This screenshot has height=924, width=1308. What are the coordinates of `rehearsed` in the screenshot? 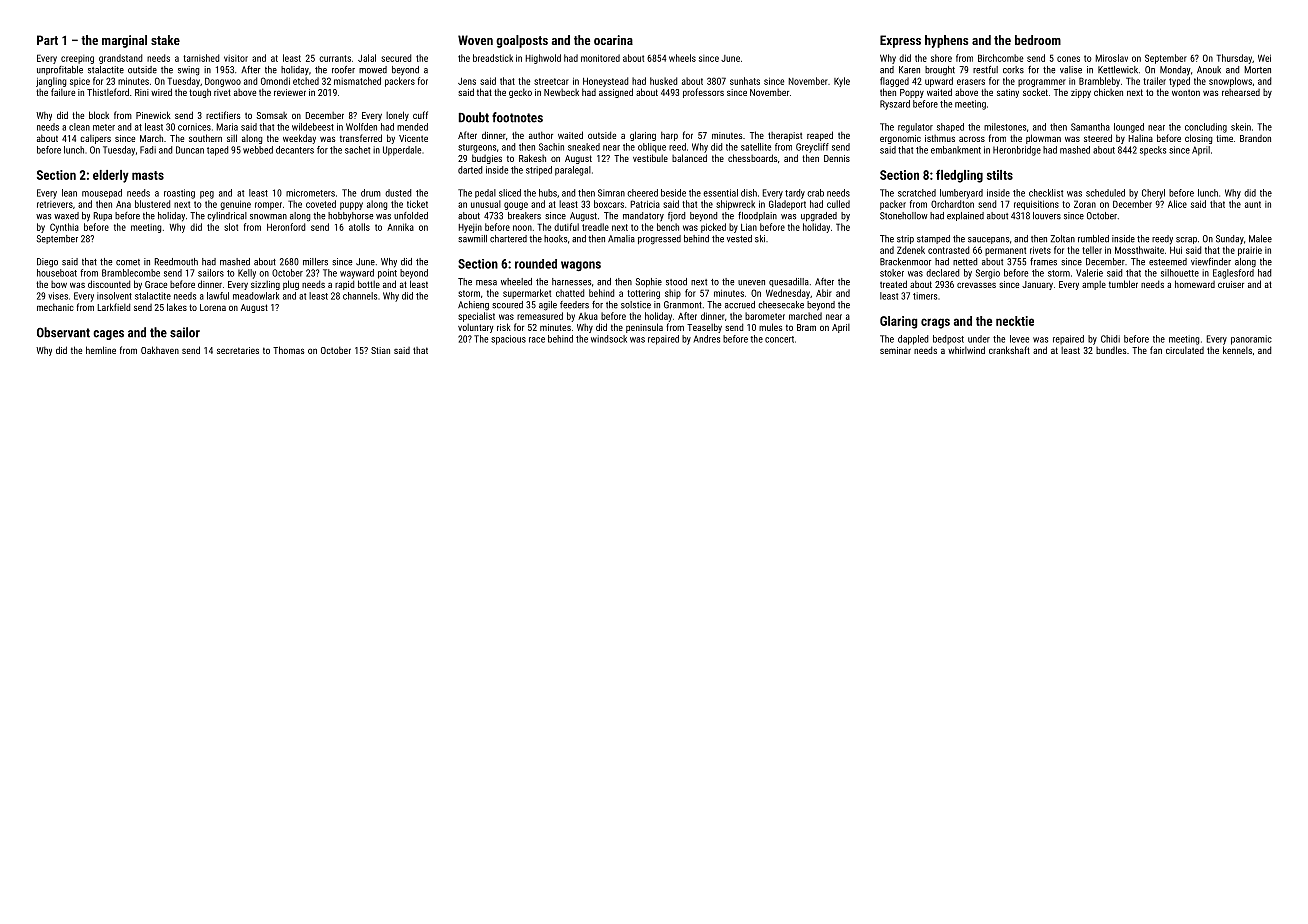 It's located at (1241, 92).
